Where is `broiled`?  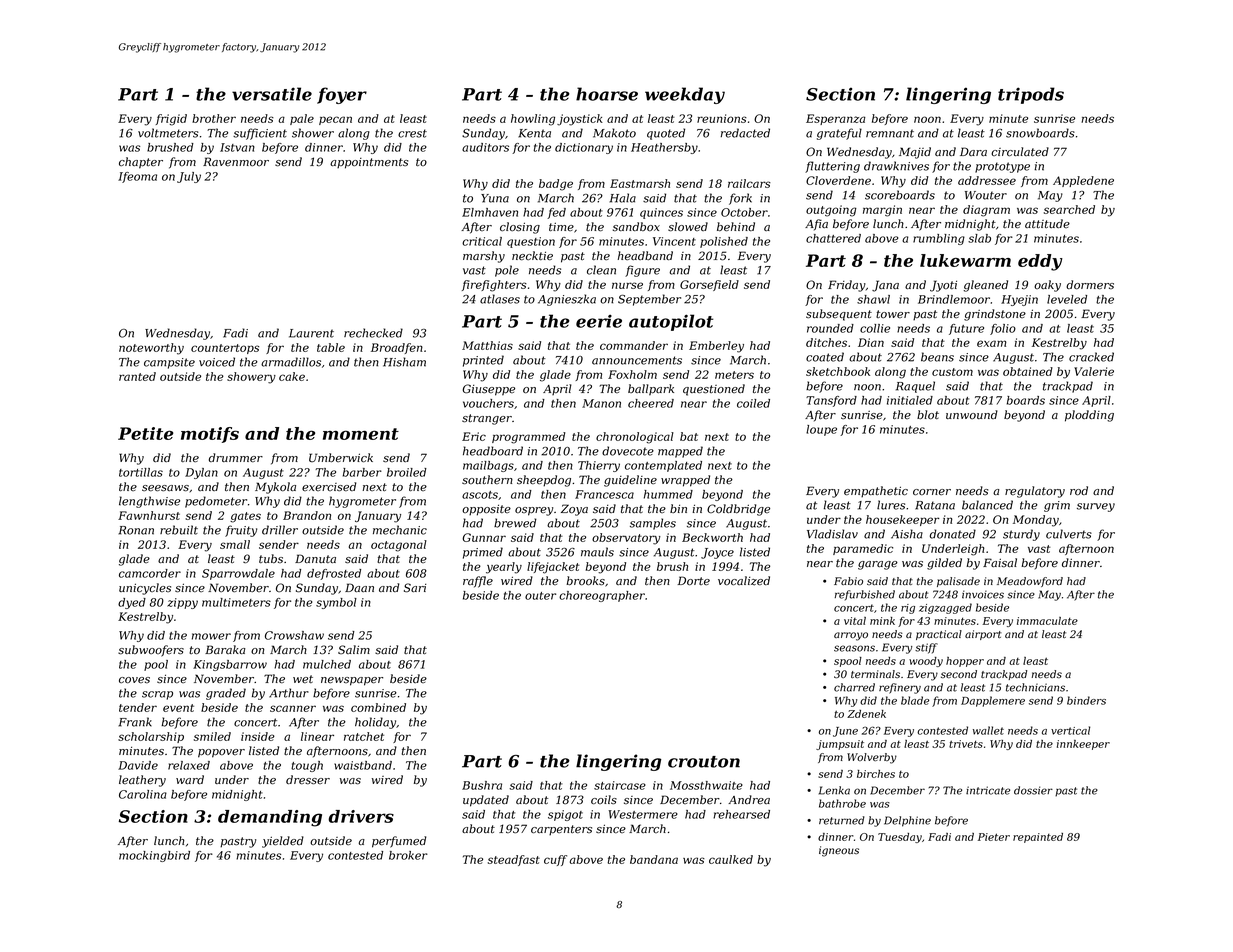
broiled is located at coordinates (407, 472).
